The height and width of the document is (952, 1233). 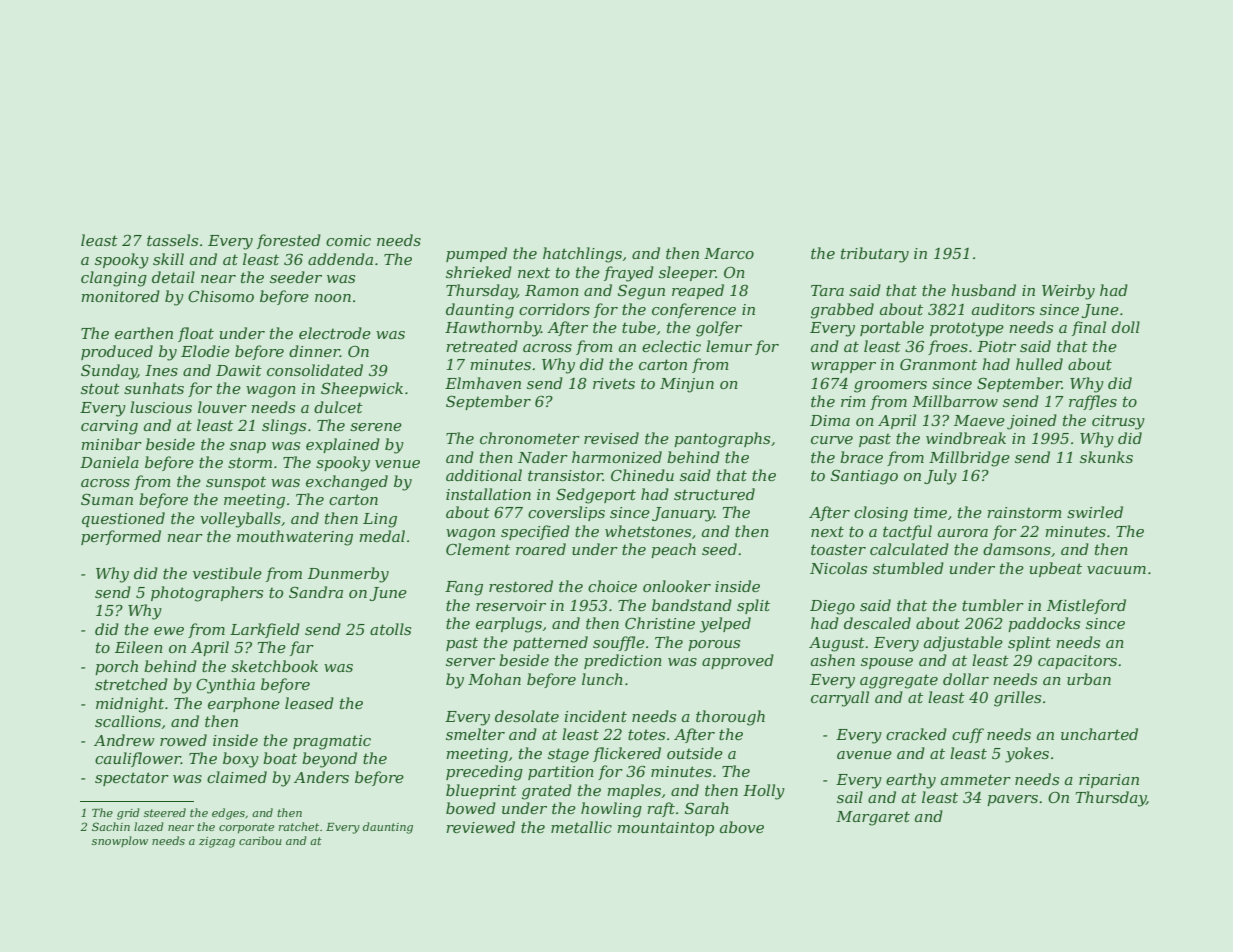 What do you see at coordinates (1106, 457) in the document?
I see `skunks` at bounding box center [1106, 457].
